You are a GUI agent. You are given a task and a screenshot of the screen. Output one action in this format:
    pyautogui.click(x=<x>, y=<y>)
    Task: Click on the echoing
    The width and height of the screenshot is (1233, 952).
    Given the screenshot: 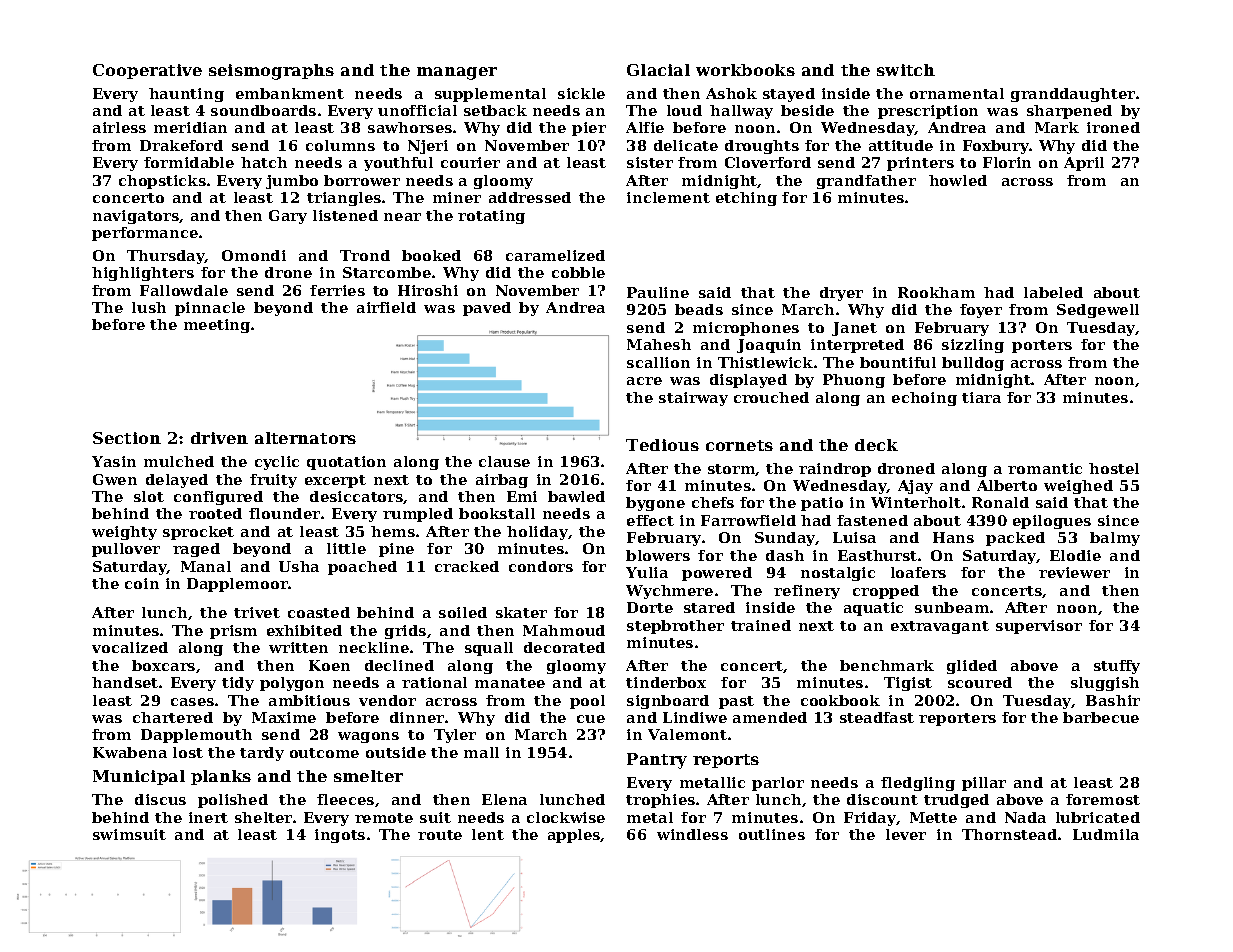 What is the action you would take?
    pyautogui.click(x=924, y=399)
